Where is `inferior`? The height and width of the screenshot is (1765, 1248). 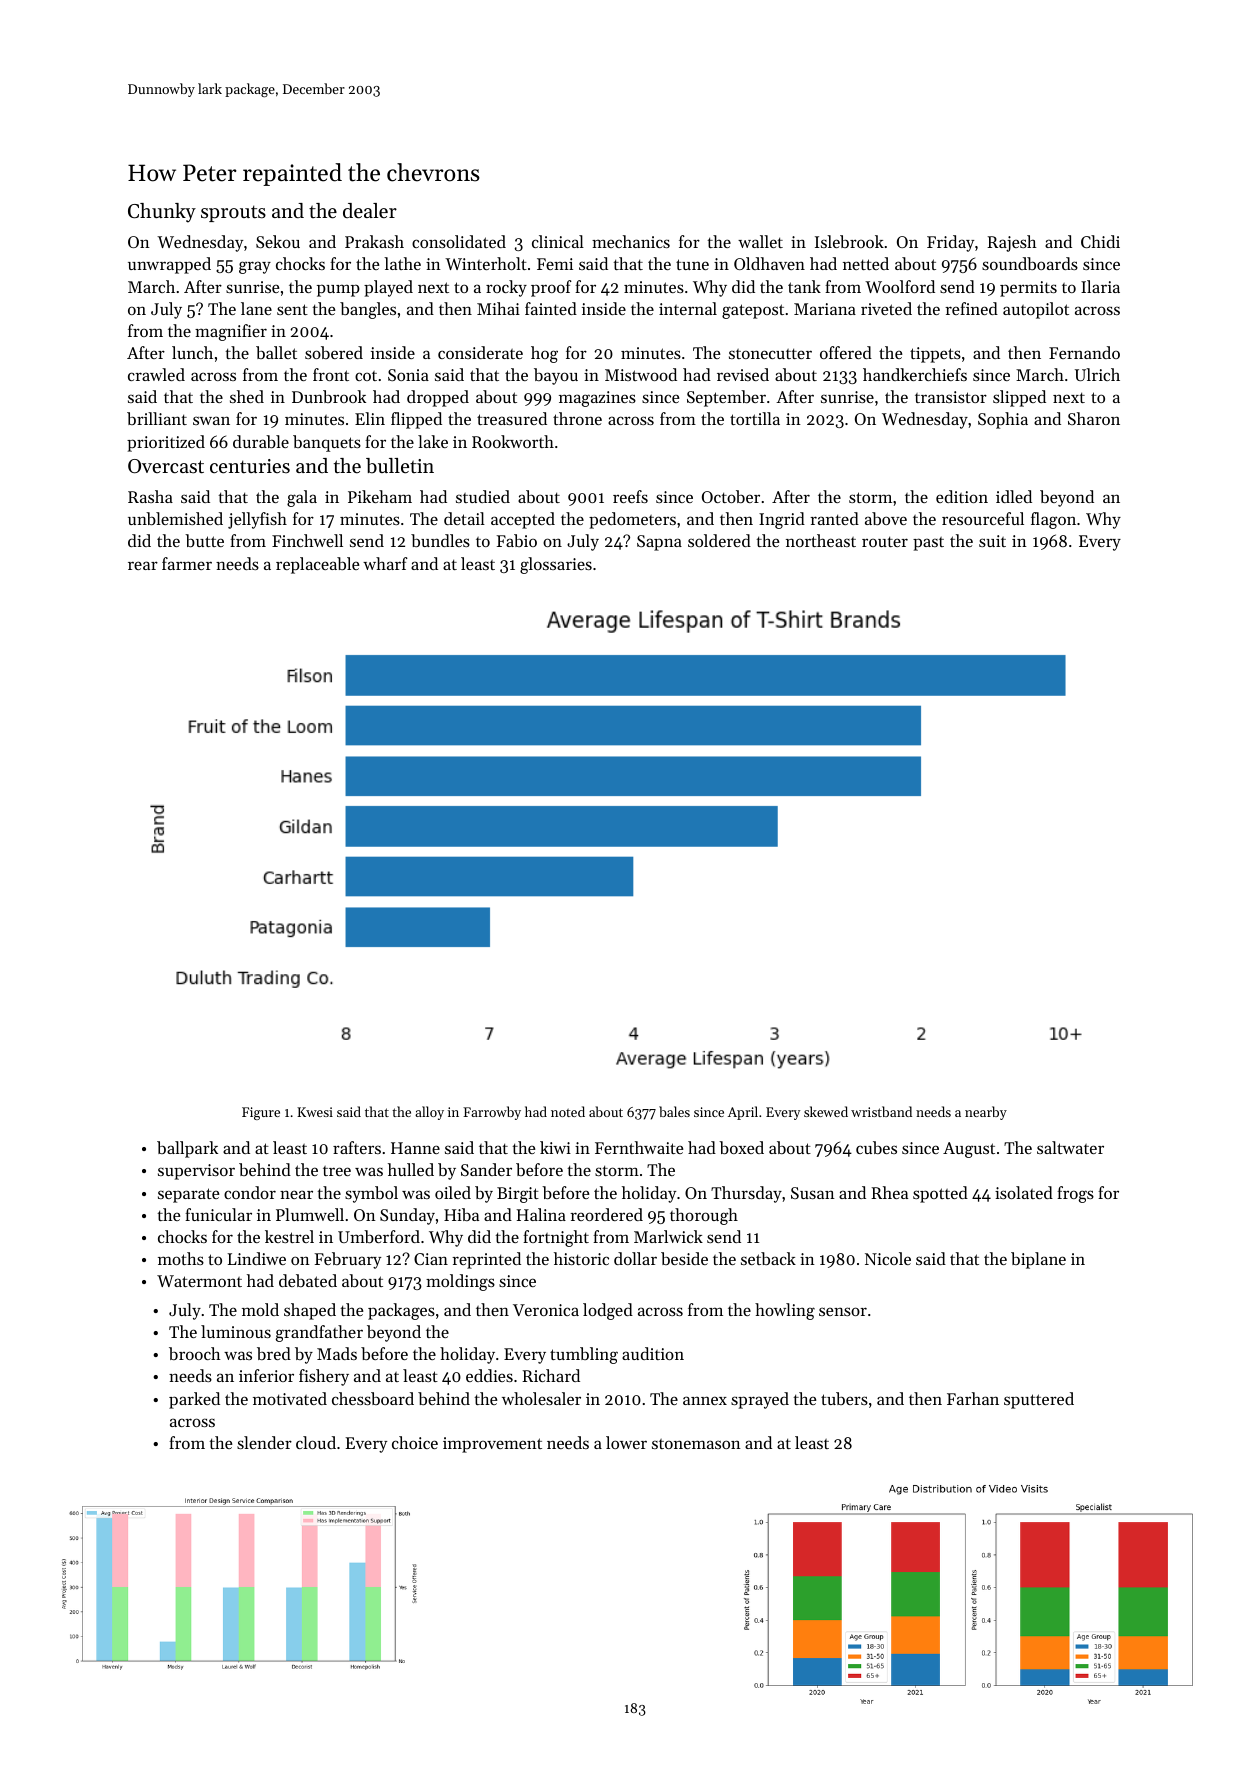 inferior is located at coordinates (266, 1375).
